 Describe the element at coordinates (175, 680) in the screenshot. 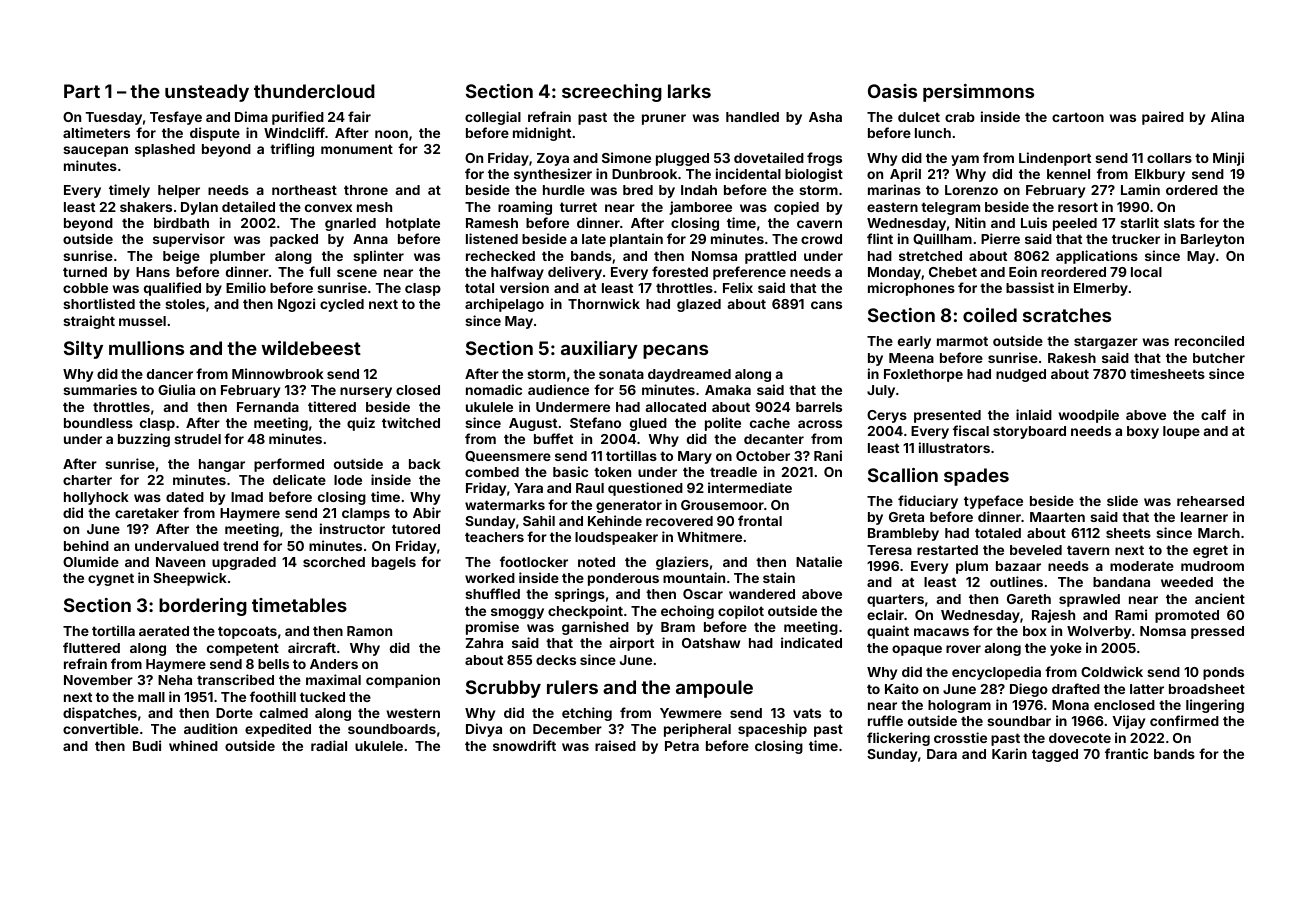

I see `Neha` at that location.
